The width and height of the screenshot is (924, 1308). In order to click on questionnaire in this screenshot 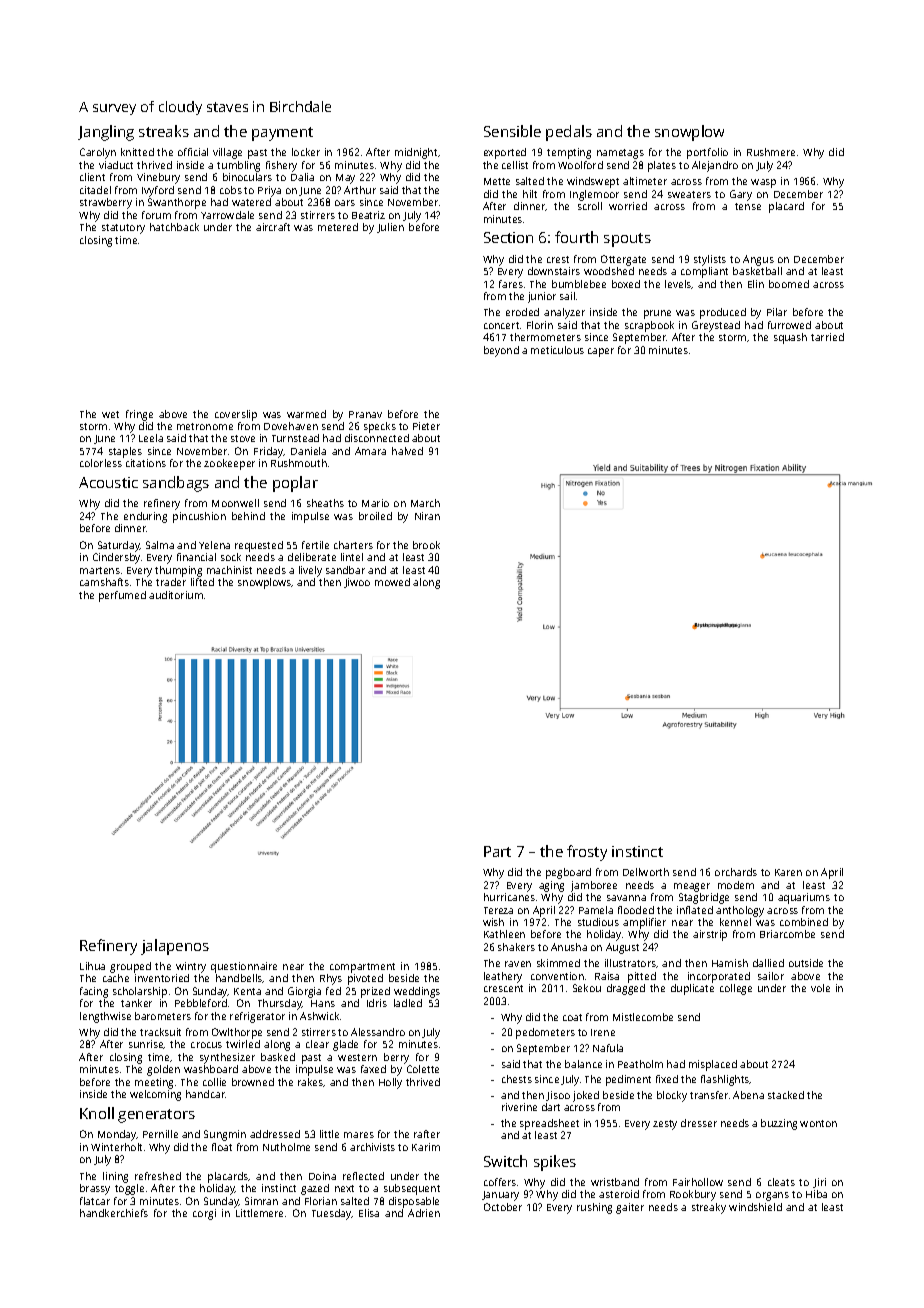, I will do `click(244, 967)`.
